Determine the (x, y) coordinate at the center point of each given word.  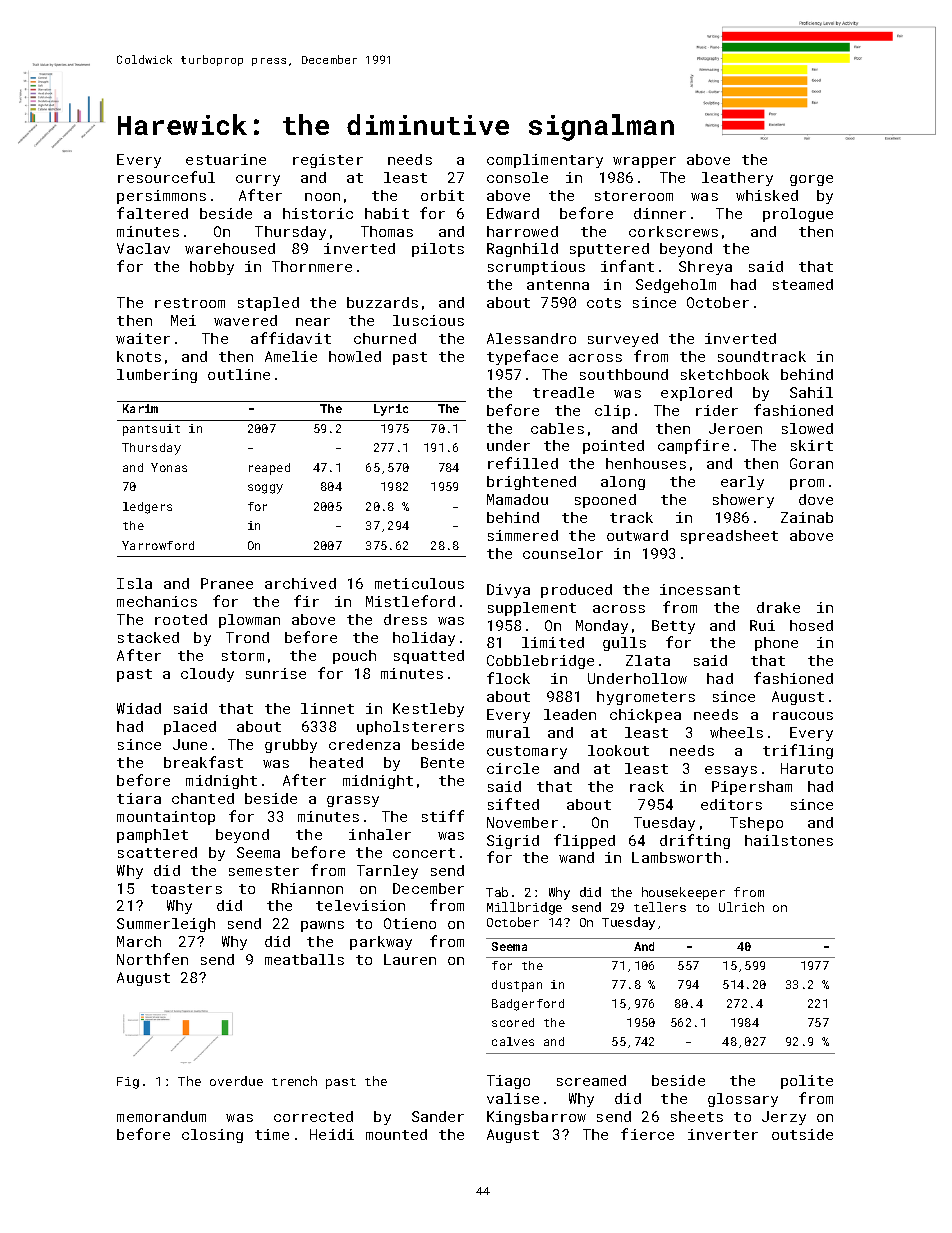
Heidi (332, 1134)
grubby (291, 746)
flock (508, 678)
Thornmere (312, 266)
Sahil (811, 392)
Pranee (227, 583)
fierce (647, 1134)
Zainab (807, 517)
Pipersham (752, 788)
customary (527, 752)
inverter (723, 1134)
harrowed (522, 231)
